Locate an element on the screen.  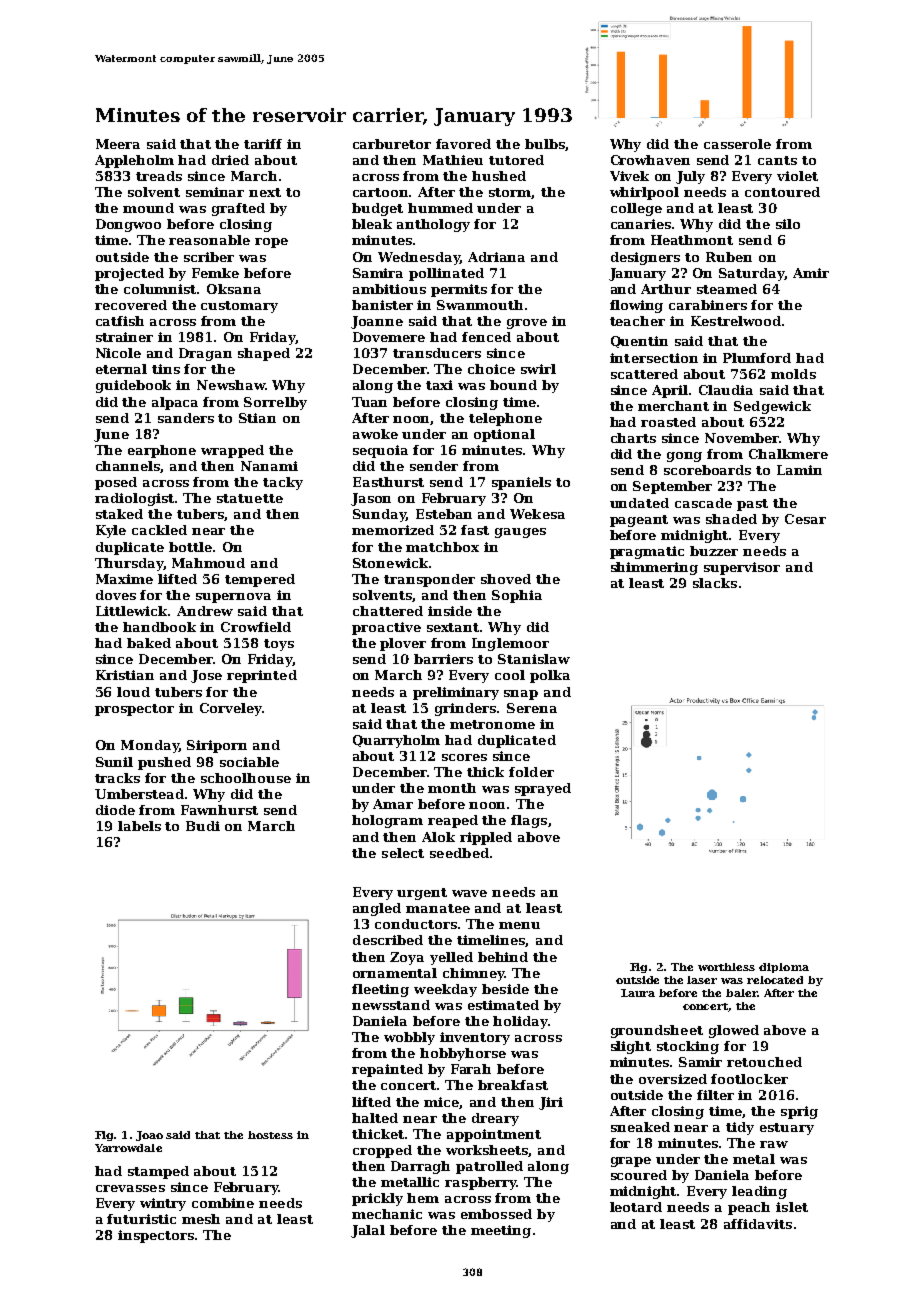
Oksana is located at coordinates (234, 289).
